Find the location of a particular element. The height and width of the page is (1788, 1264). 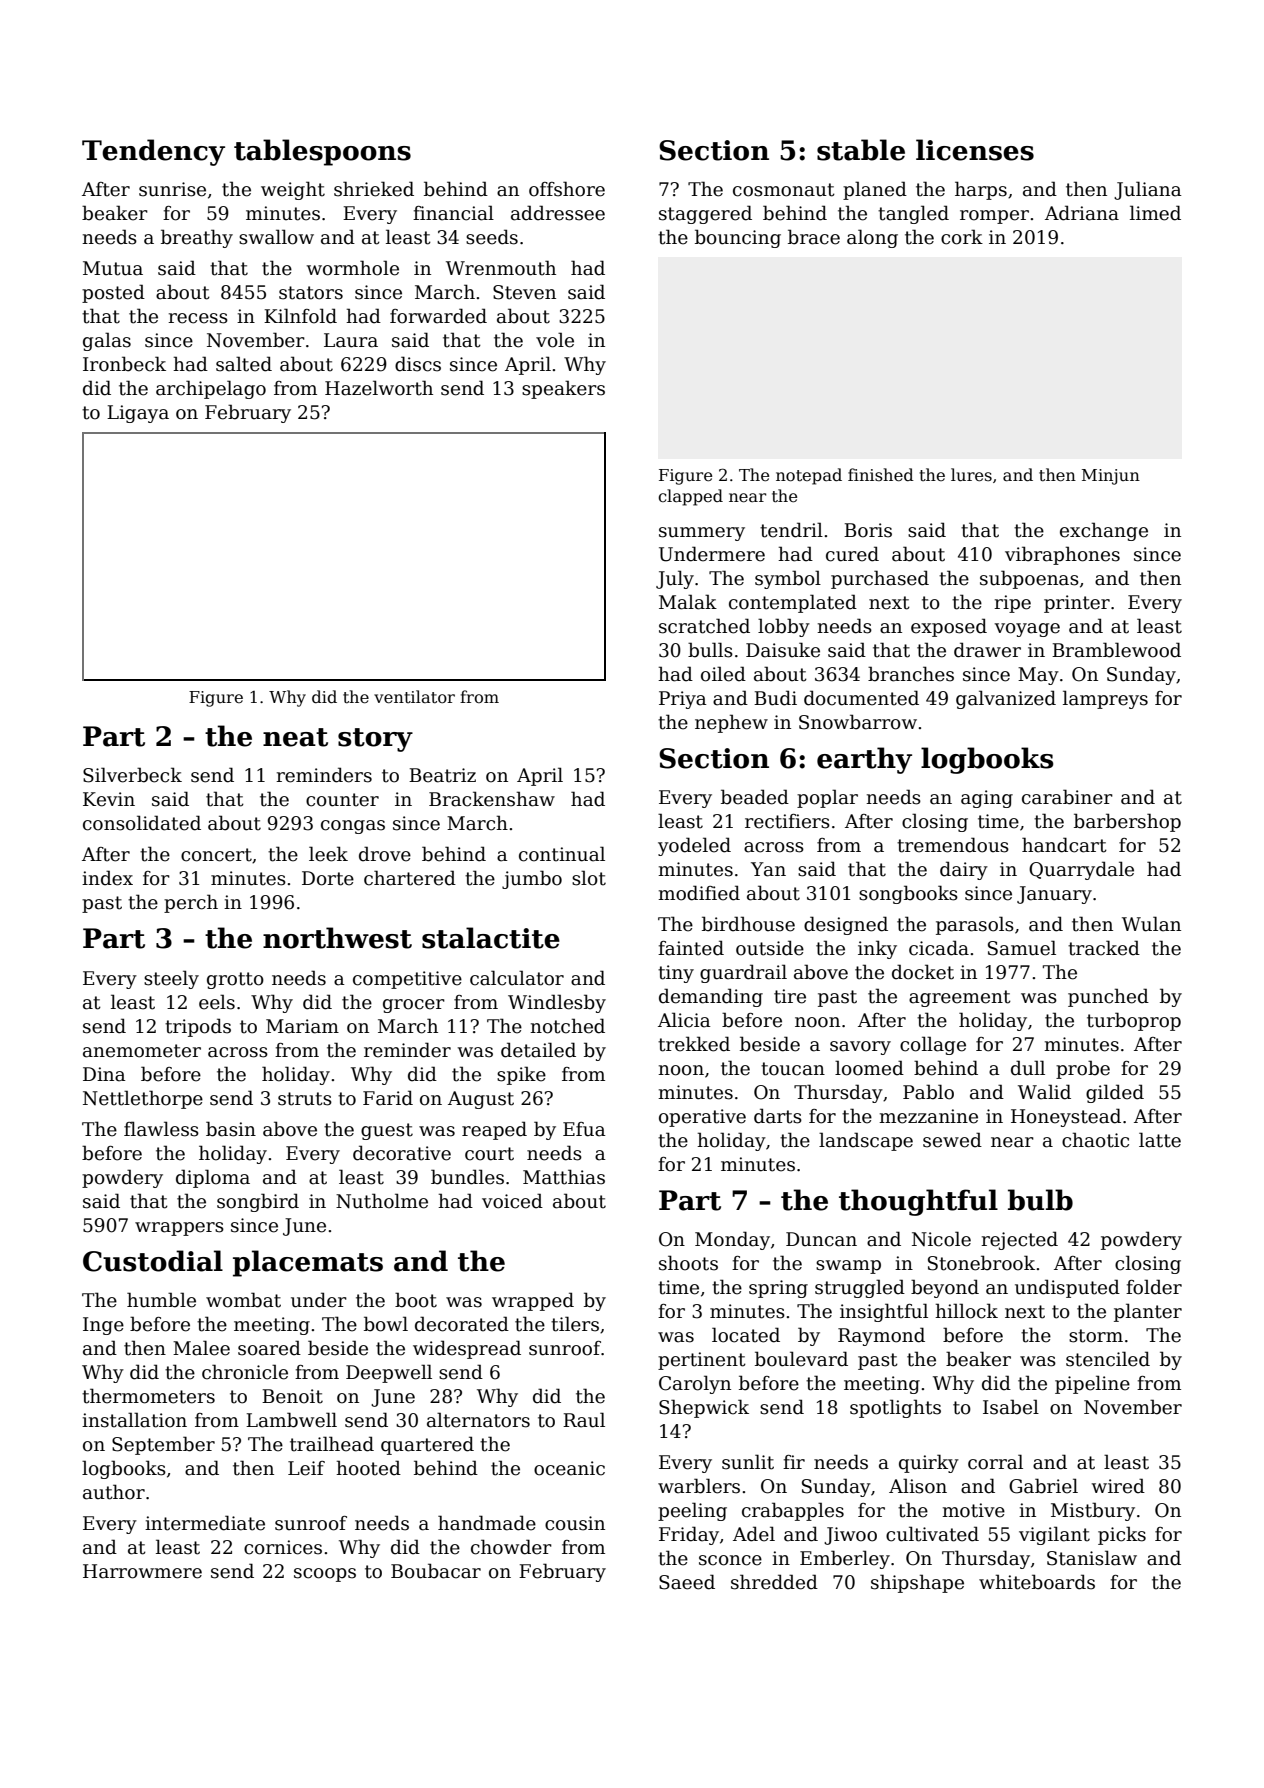

whiteboards is located at coordinates (1037, 1582).
